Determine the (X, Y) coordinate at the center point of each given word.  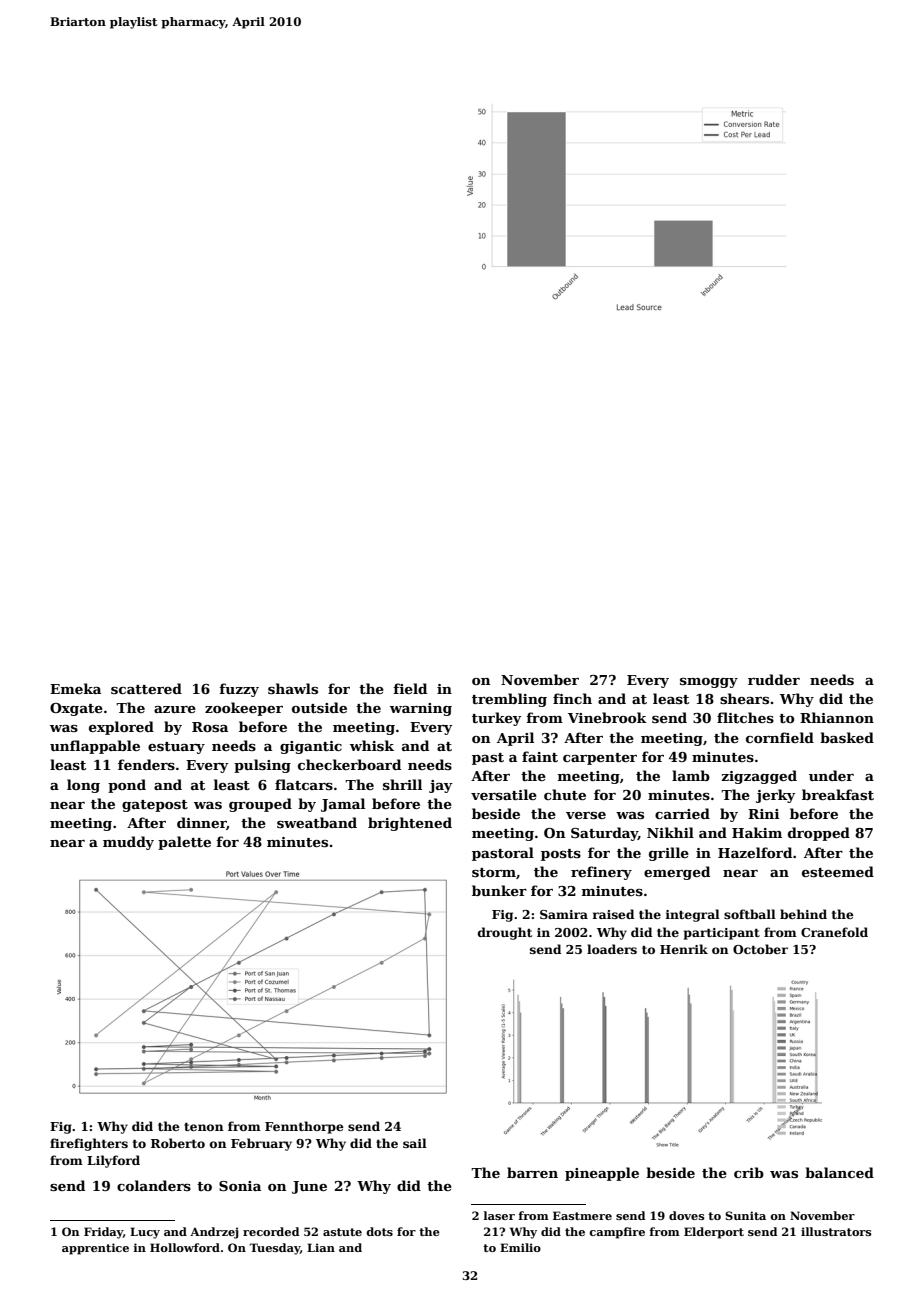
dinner (202, 823)
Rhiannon (837, 717)
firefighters (89, 1144)
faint (540, 756)
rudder (774, 679)
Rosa (210, 727)
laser (499, 1215)
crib (749, 1172)
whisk (372, 745)
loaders (612, 949)
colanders (154, 1185)
